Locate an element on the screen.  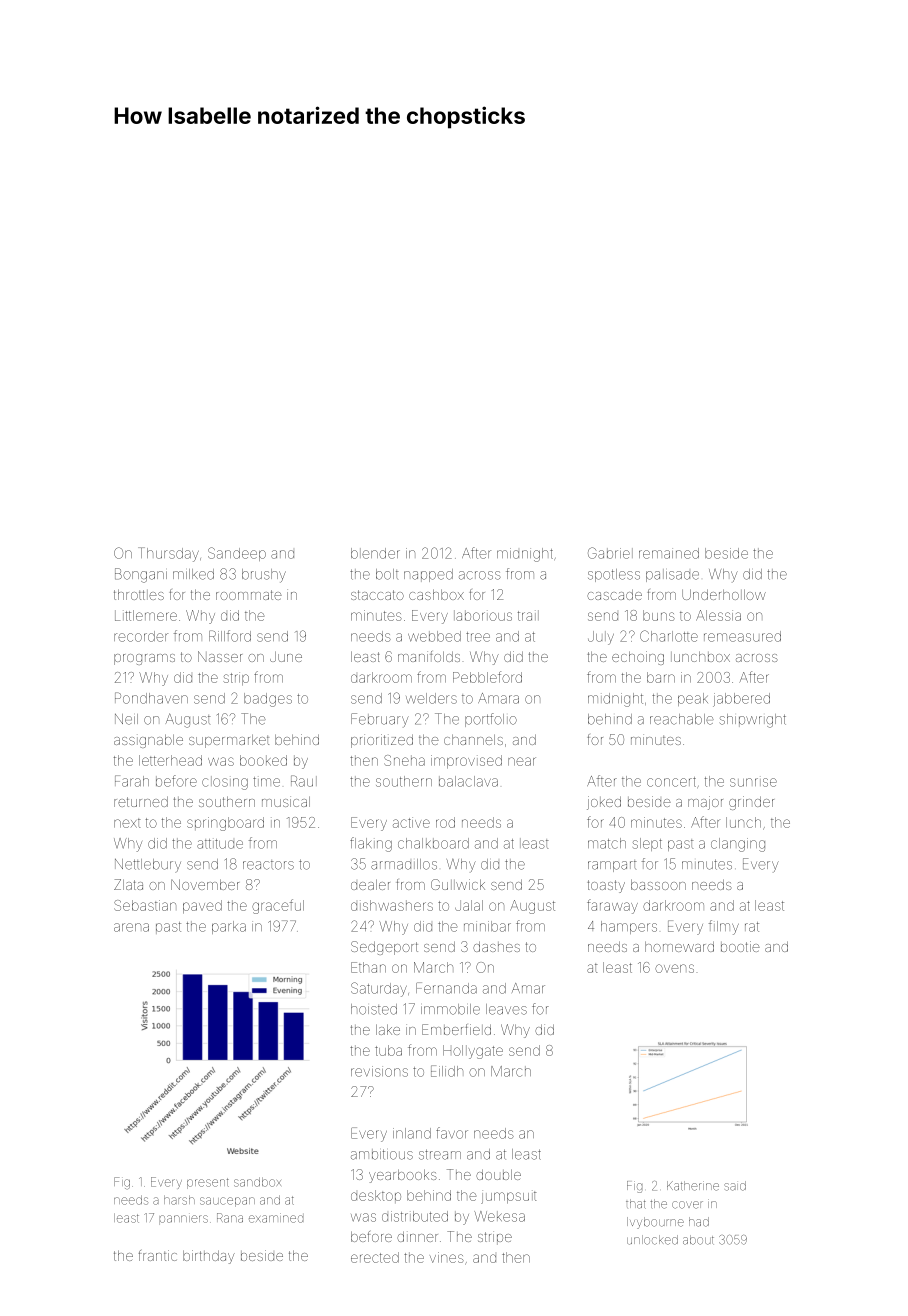
Raul is located at coordinates (304, 781).
